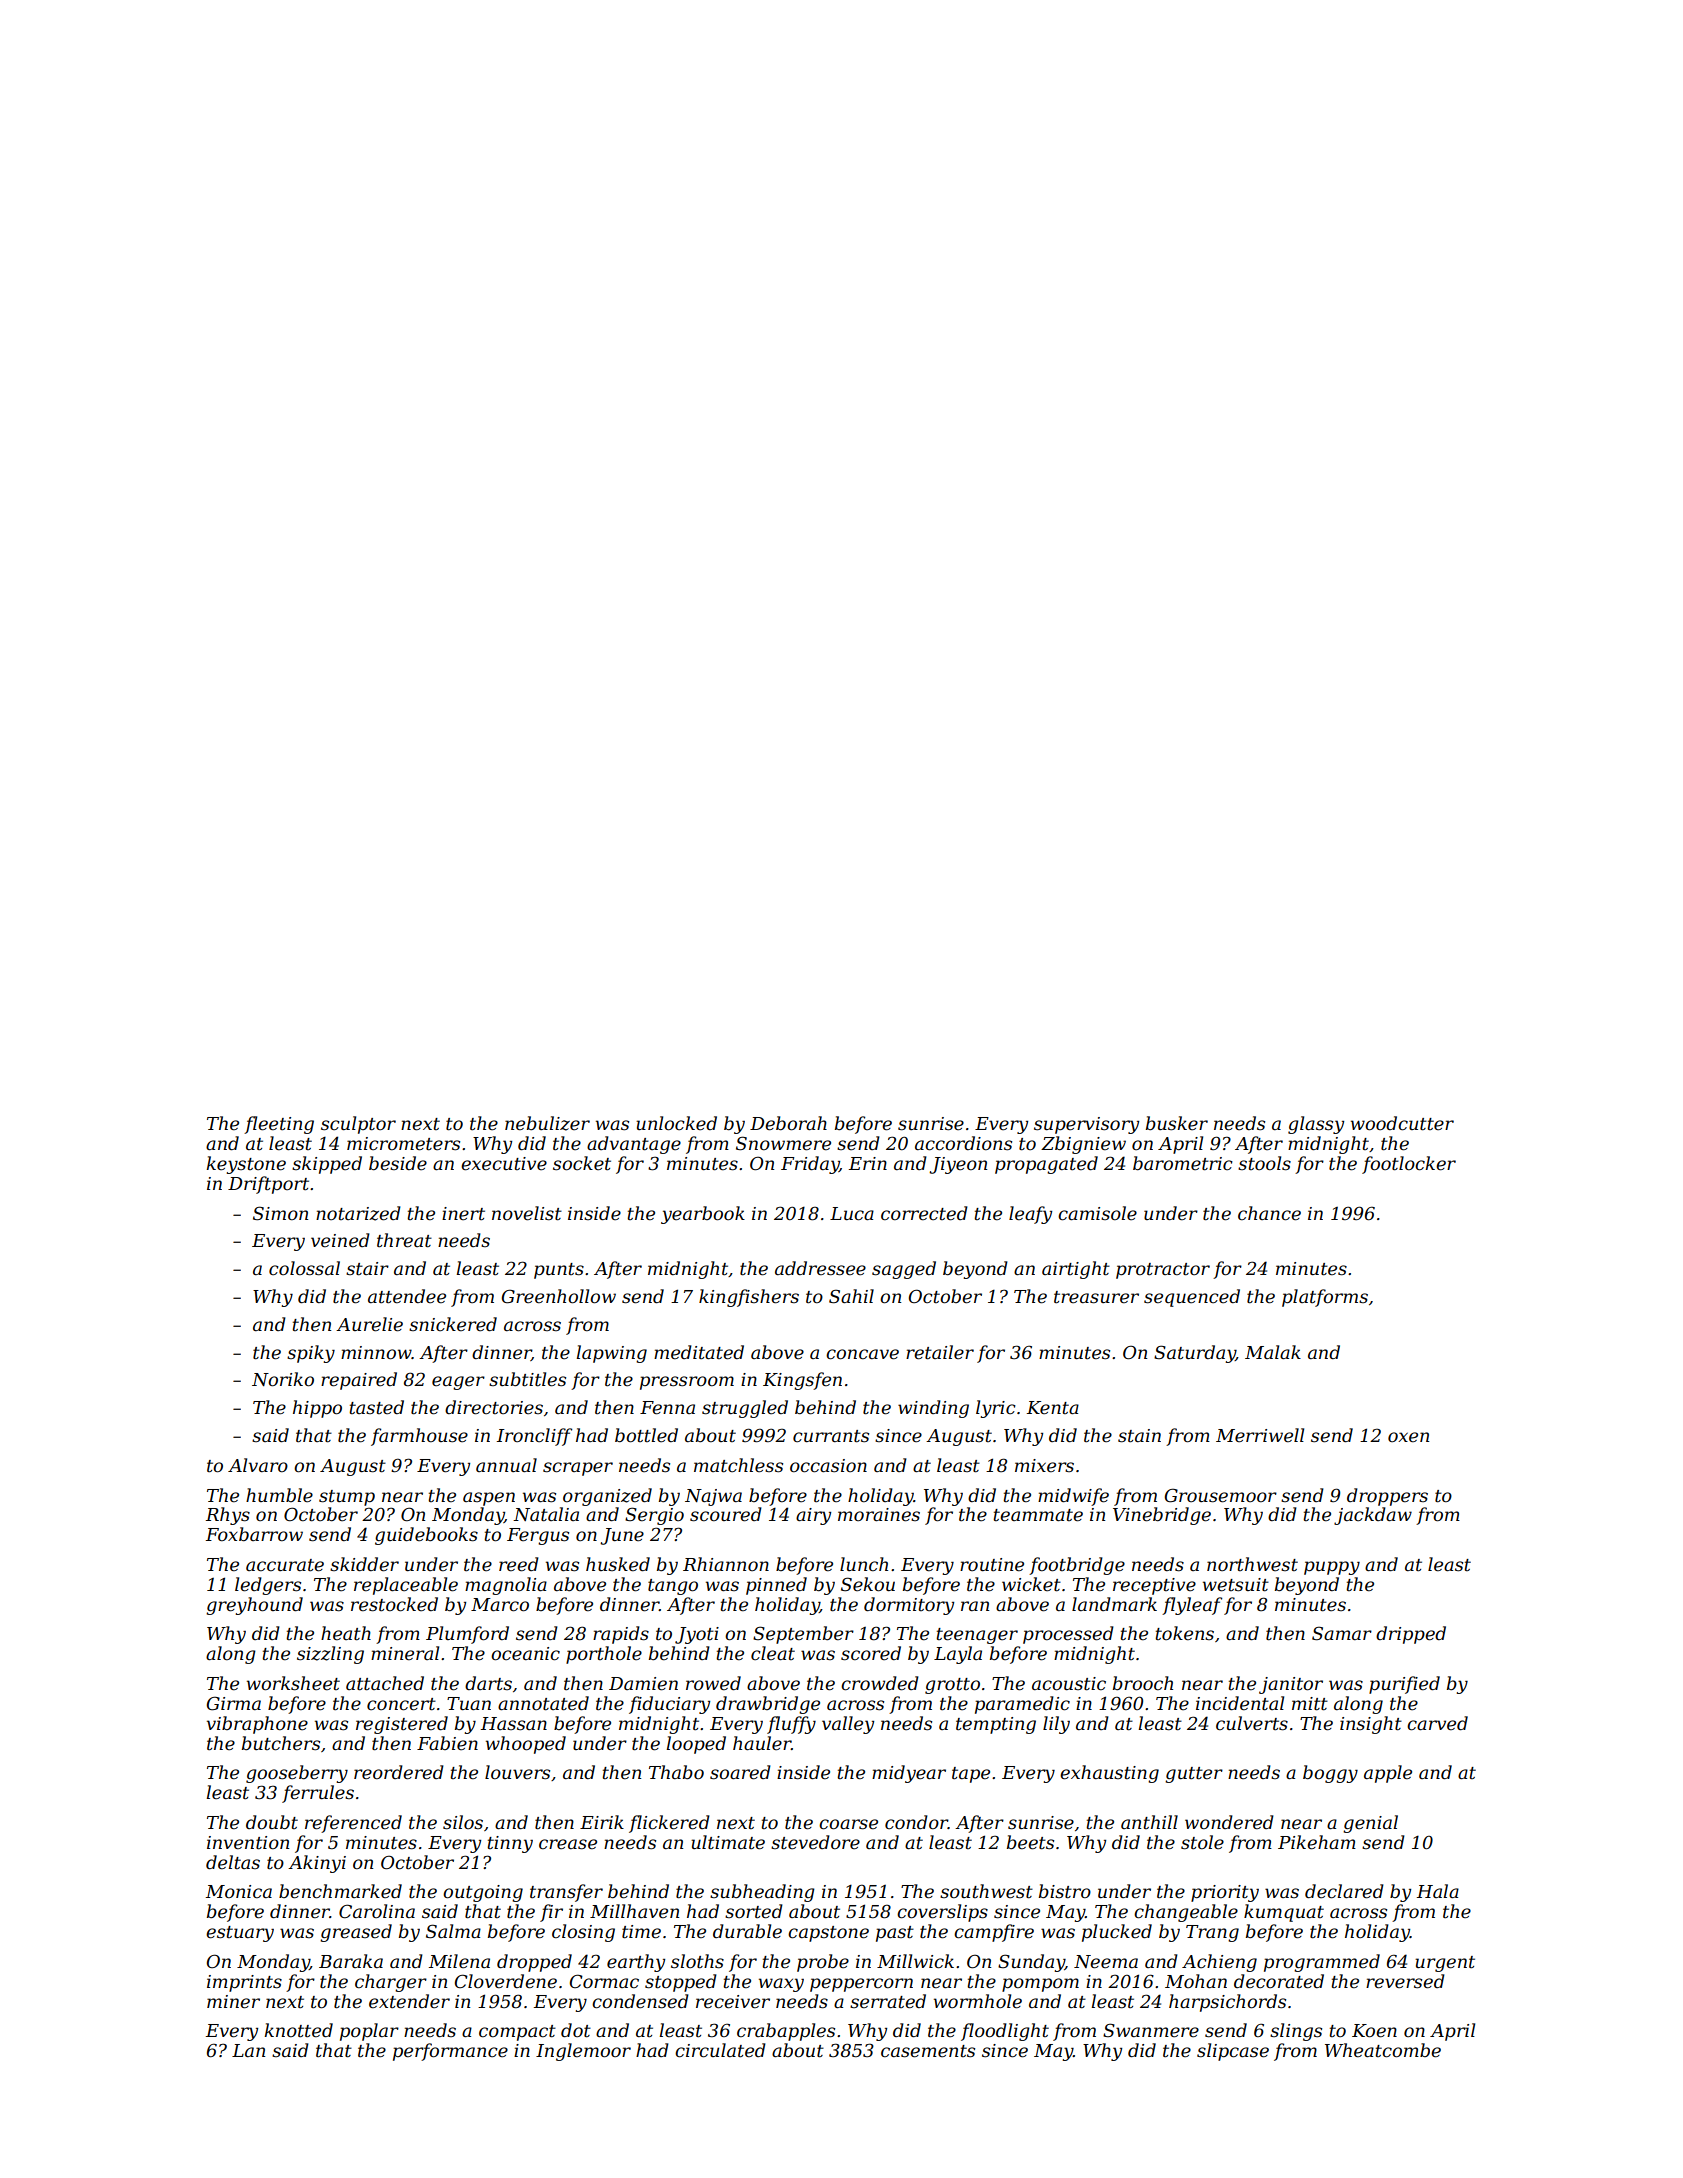  What do you see at coordinates (494, 1407) in the screenshot?
I see `directories` at bounding box center [494, 1407].
